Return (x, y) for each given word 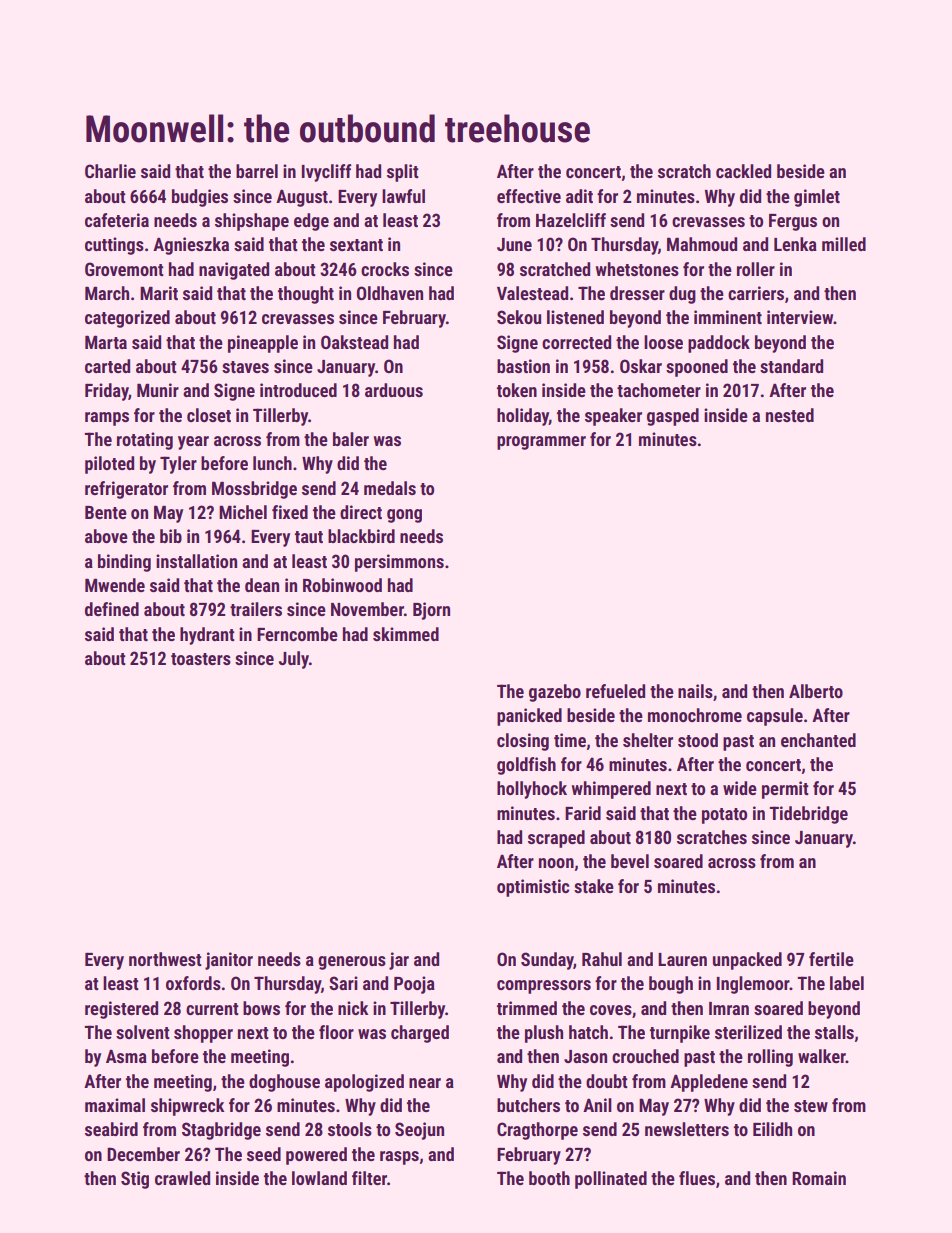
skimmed (406, 634)
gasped (673, 417)
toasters (201, 659)
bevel (630, 861)
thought (306, 295)
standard (791, 366)
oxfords (193, 983)
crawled (182, 1178)
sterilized (748, 1032)
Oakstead (354, 342)
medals (390, 488)
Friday (107, 392)
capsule (775, 717)
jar (399, 961)
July (294, 660)
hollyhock (532, 790)
